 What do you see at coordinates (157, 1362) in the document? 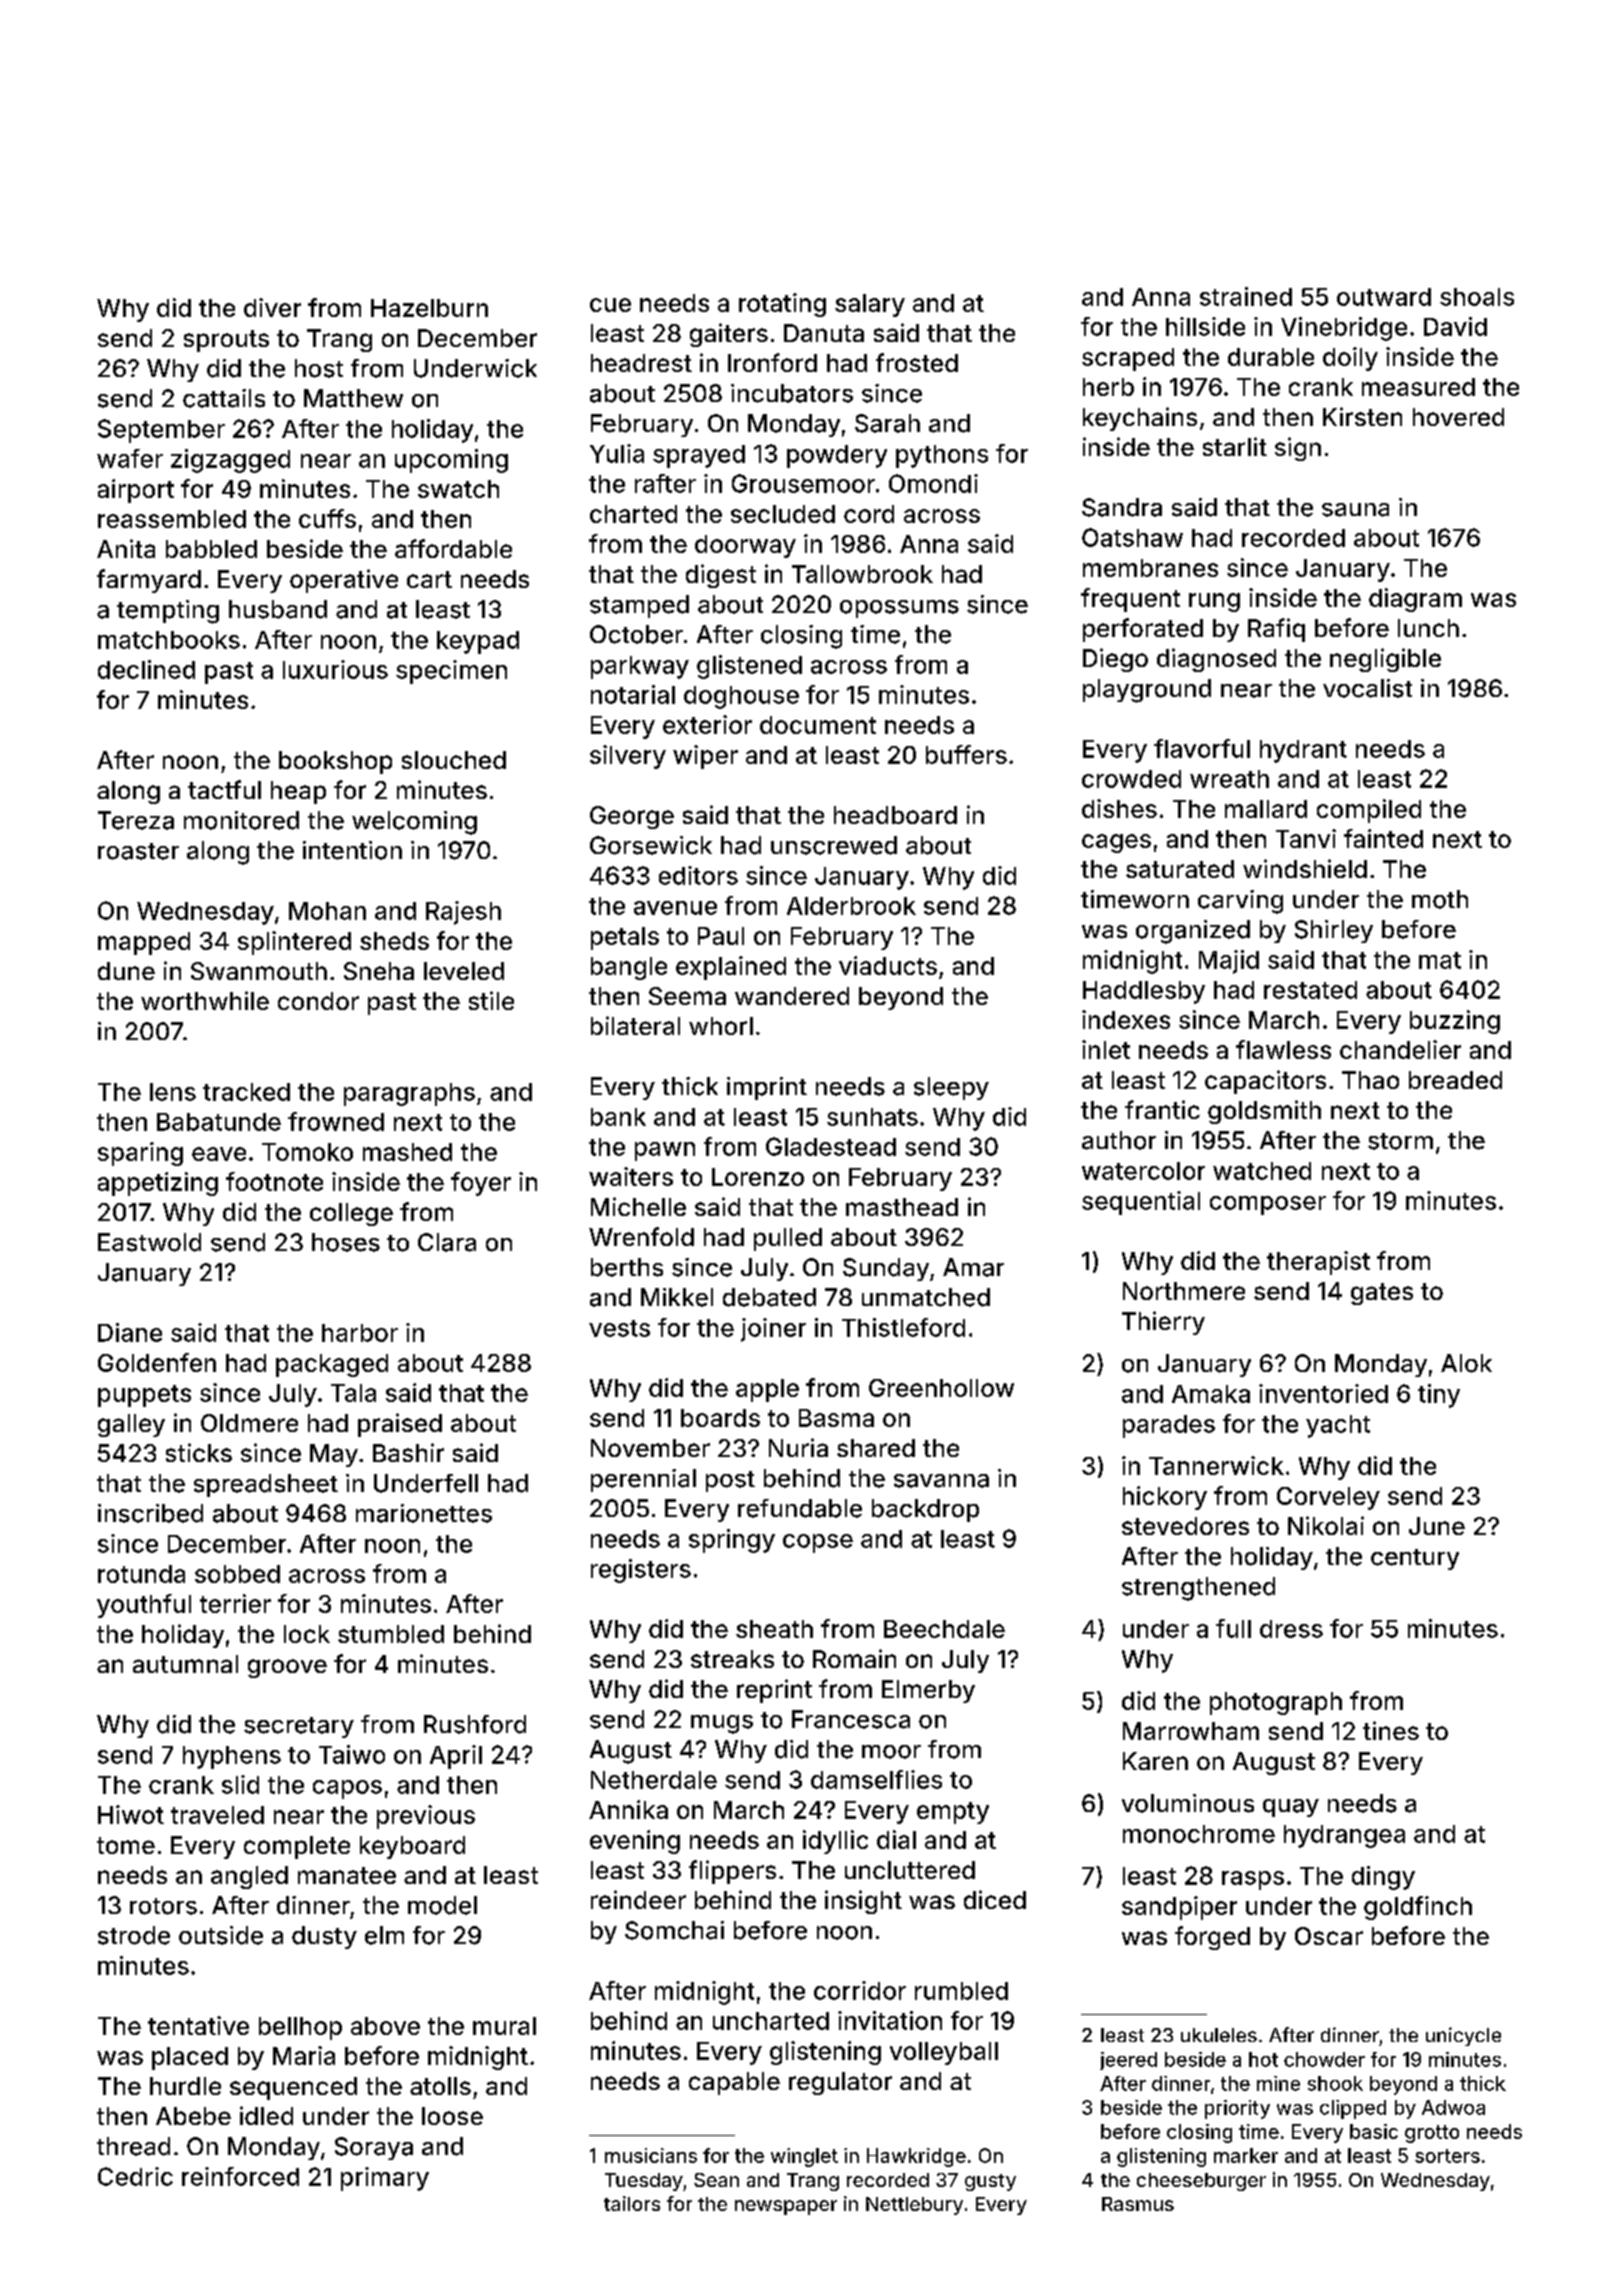
I see `Goldenfen` at bounding box center [157, 1362].
